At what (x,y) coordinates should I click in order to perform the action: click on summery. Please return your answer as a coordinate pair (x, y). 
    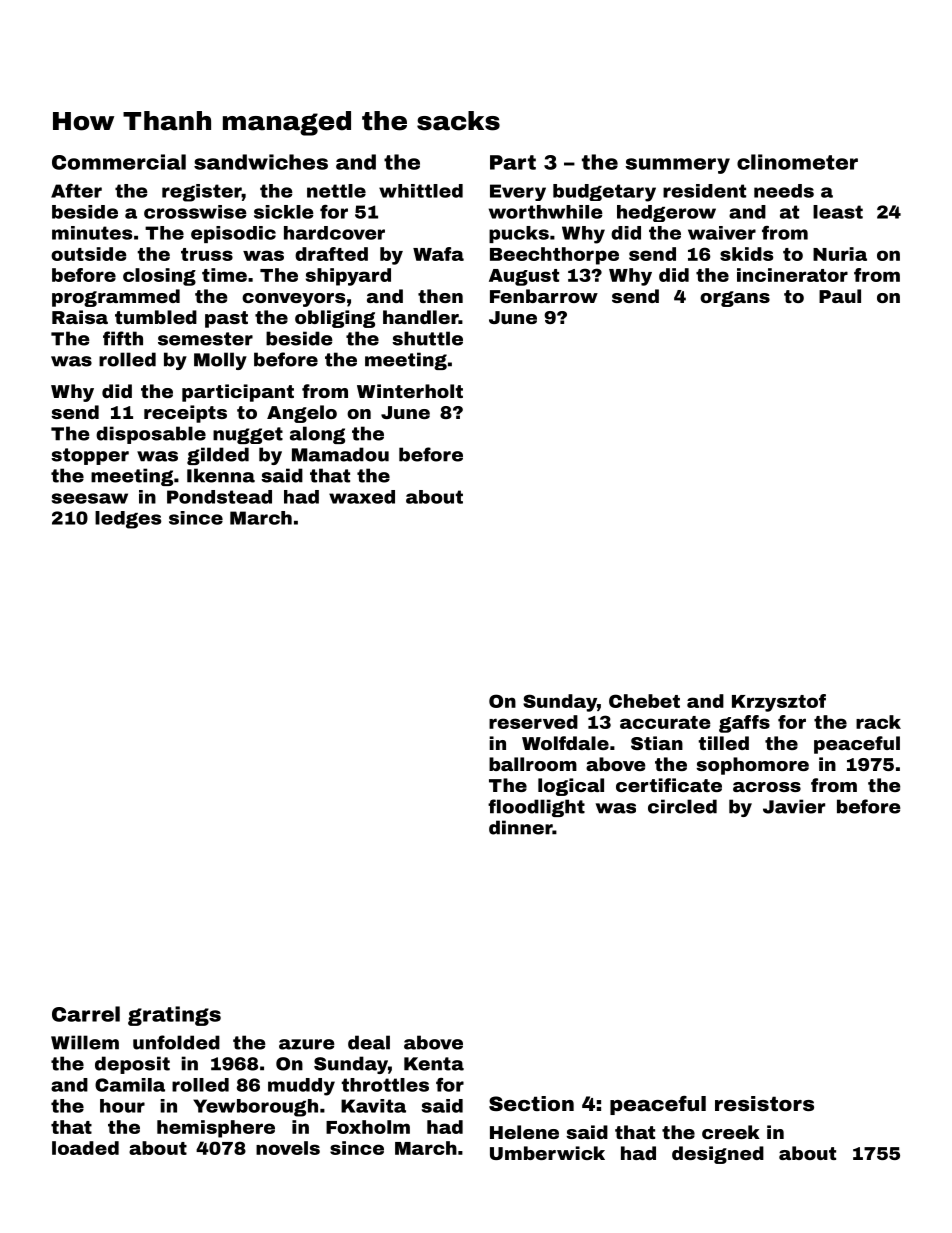
    Looking at the image, I should click on (678, 166).
